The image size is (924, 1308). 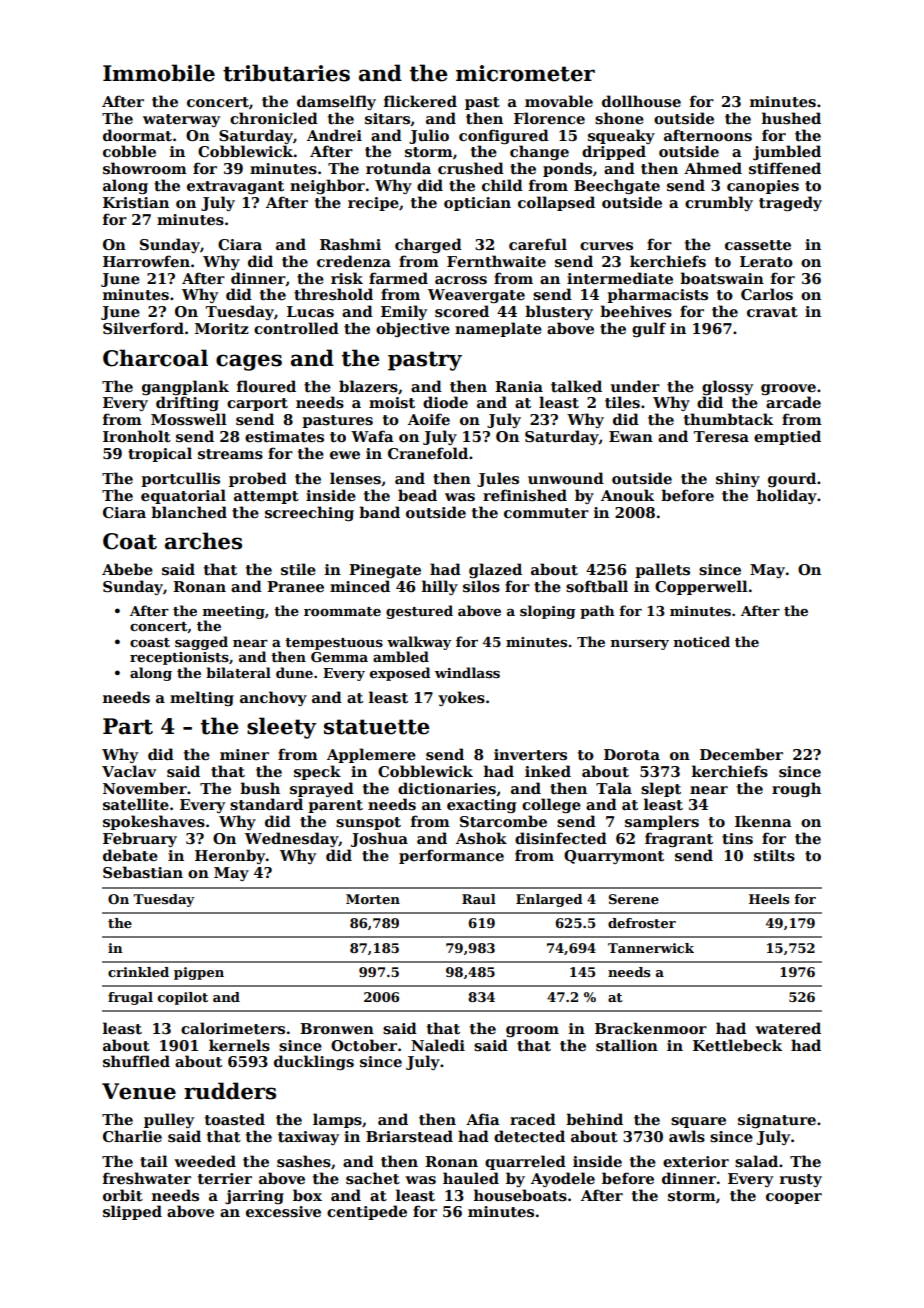 I want to click on Venue, so click(x=139, y=1091).
